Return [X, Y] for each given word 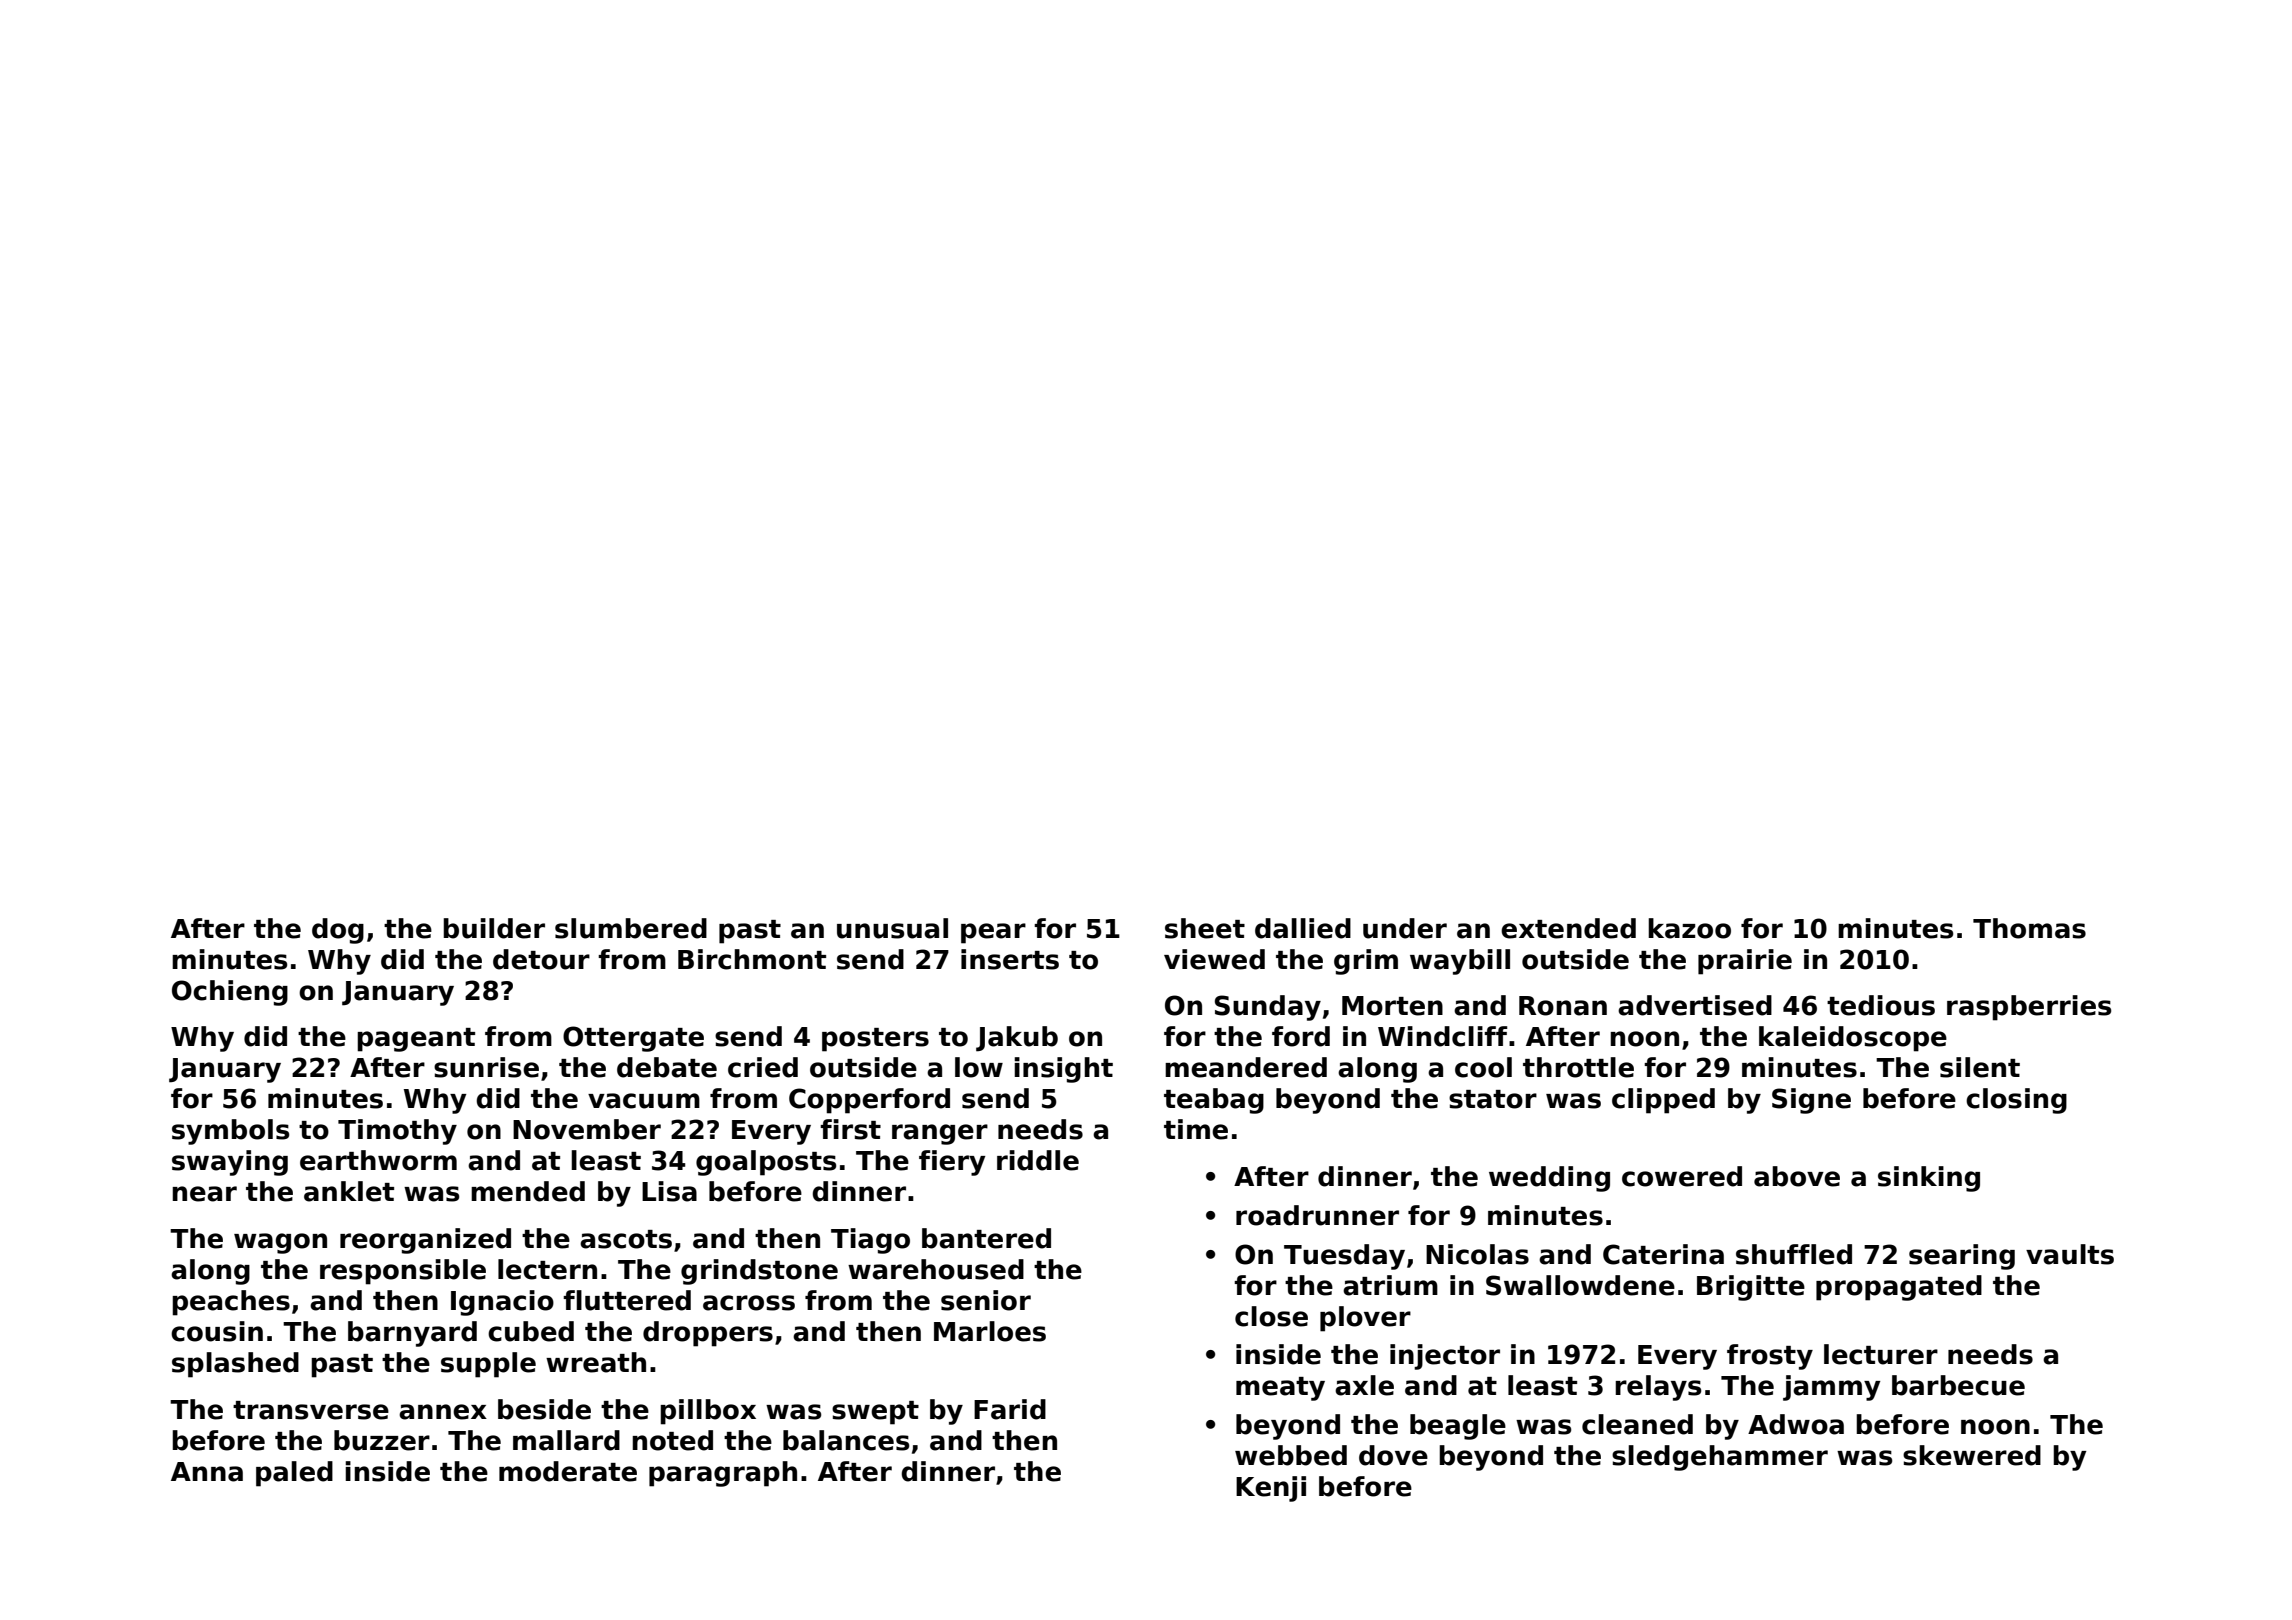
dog [338, 931]
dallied [1303, 928]
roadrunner [1317, 1215]
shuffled [1794, 1254]
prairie [1745, 962]
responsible [403, 1272]
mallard [566, 1440]
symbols [230, 1132]
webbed [1291, 1455]
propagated [1899, 1288]
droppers [708, 1334]
